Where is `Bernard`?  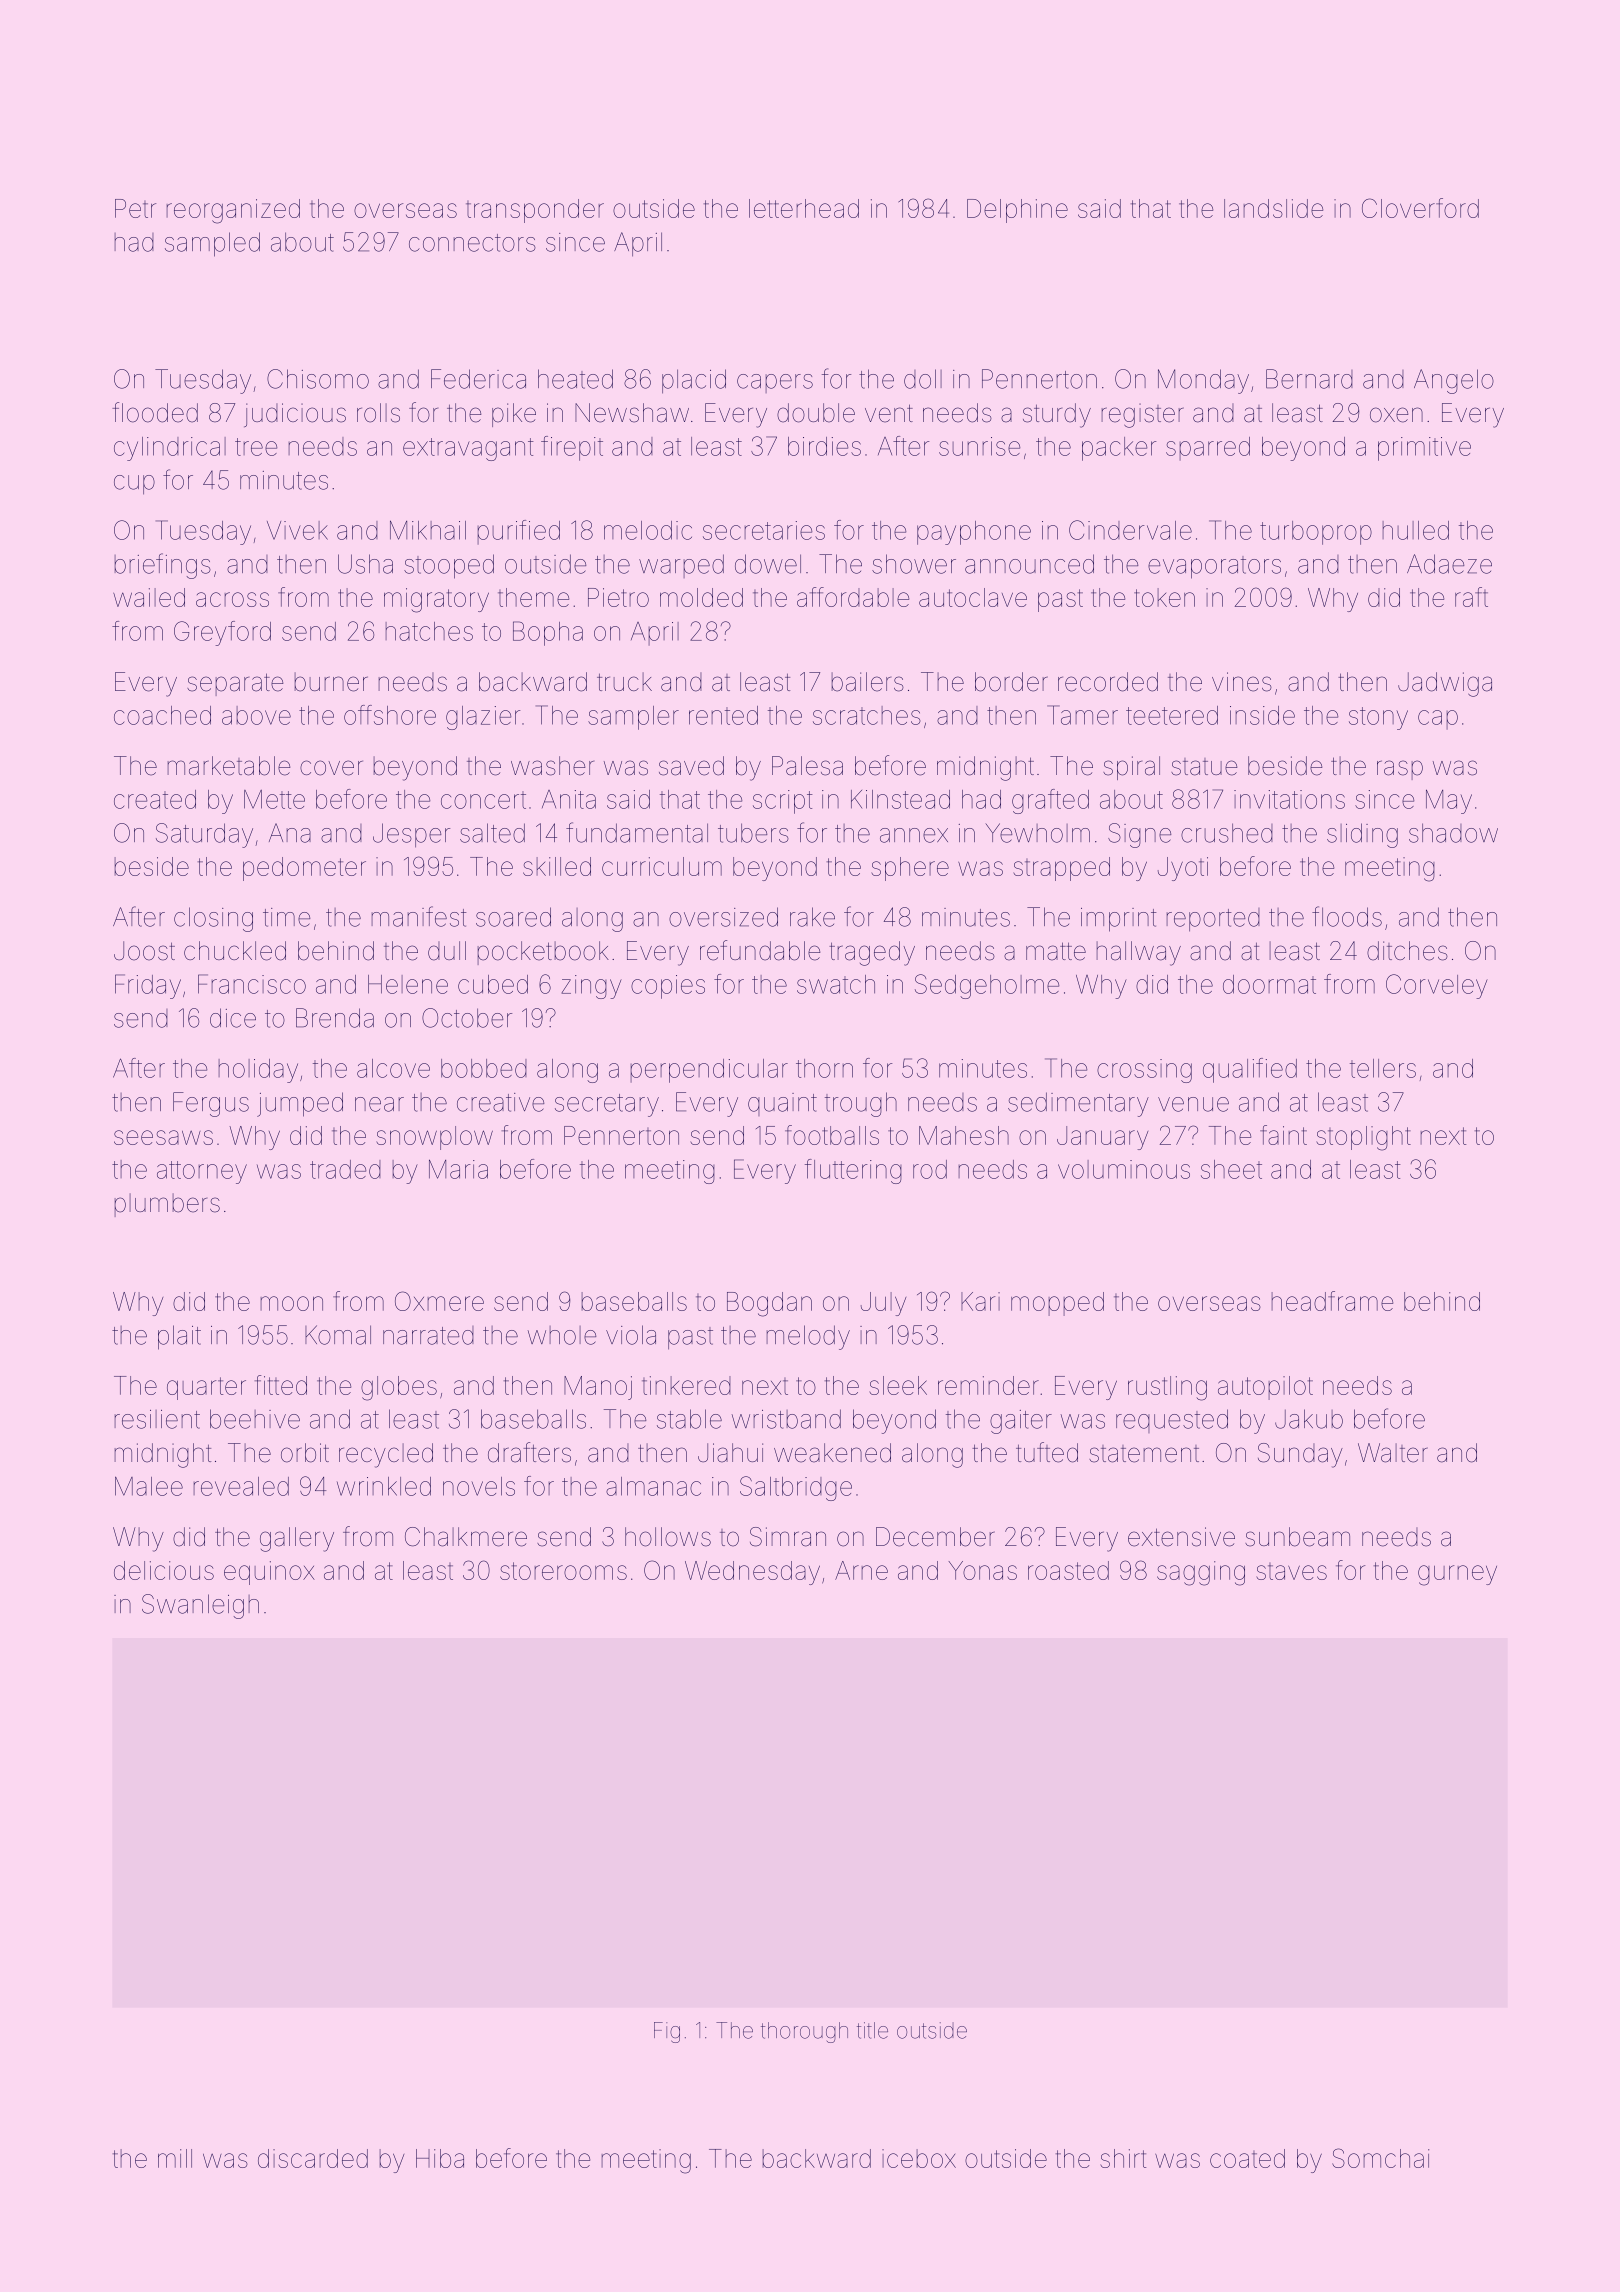 Bernard is located at coordinates (1309, 379).
